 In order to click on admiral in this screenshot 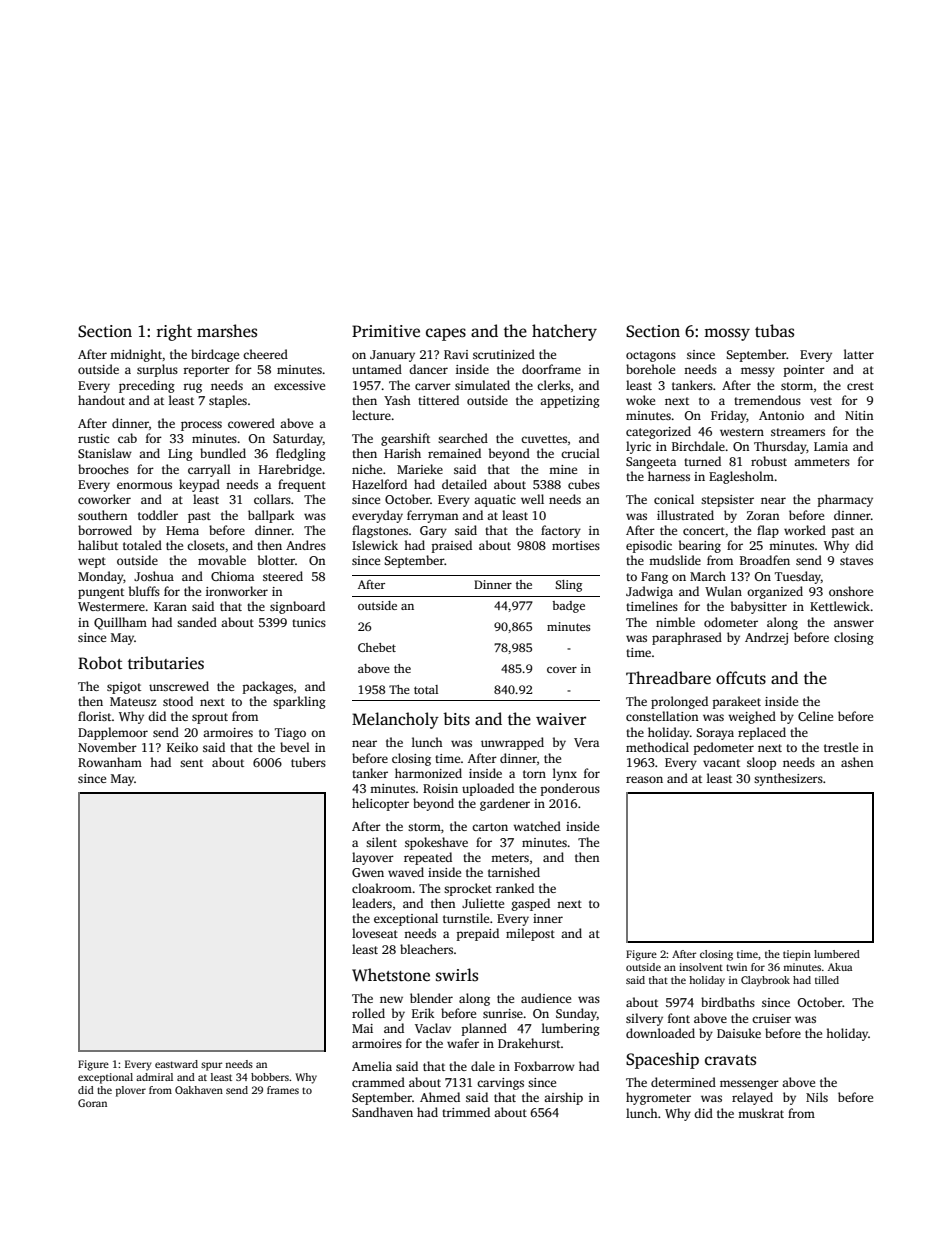, I will do `click(154, 1077)`.
